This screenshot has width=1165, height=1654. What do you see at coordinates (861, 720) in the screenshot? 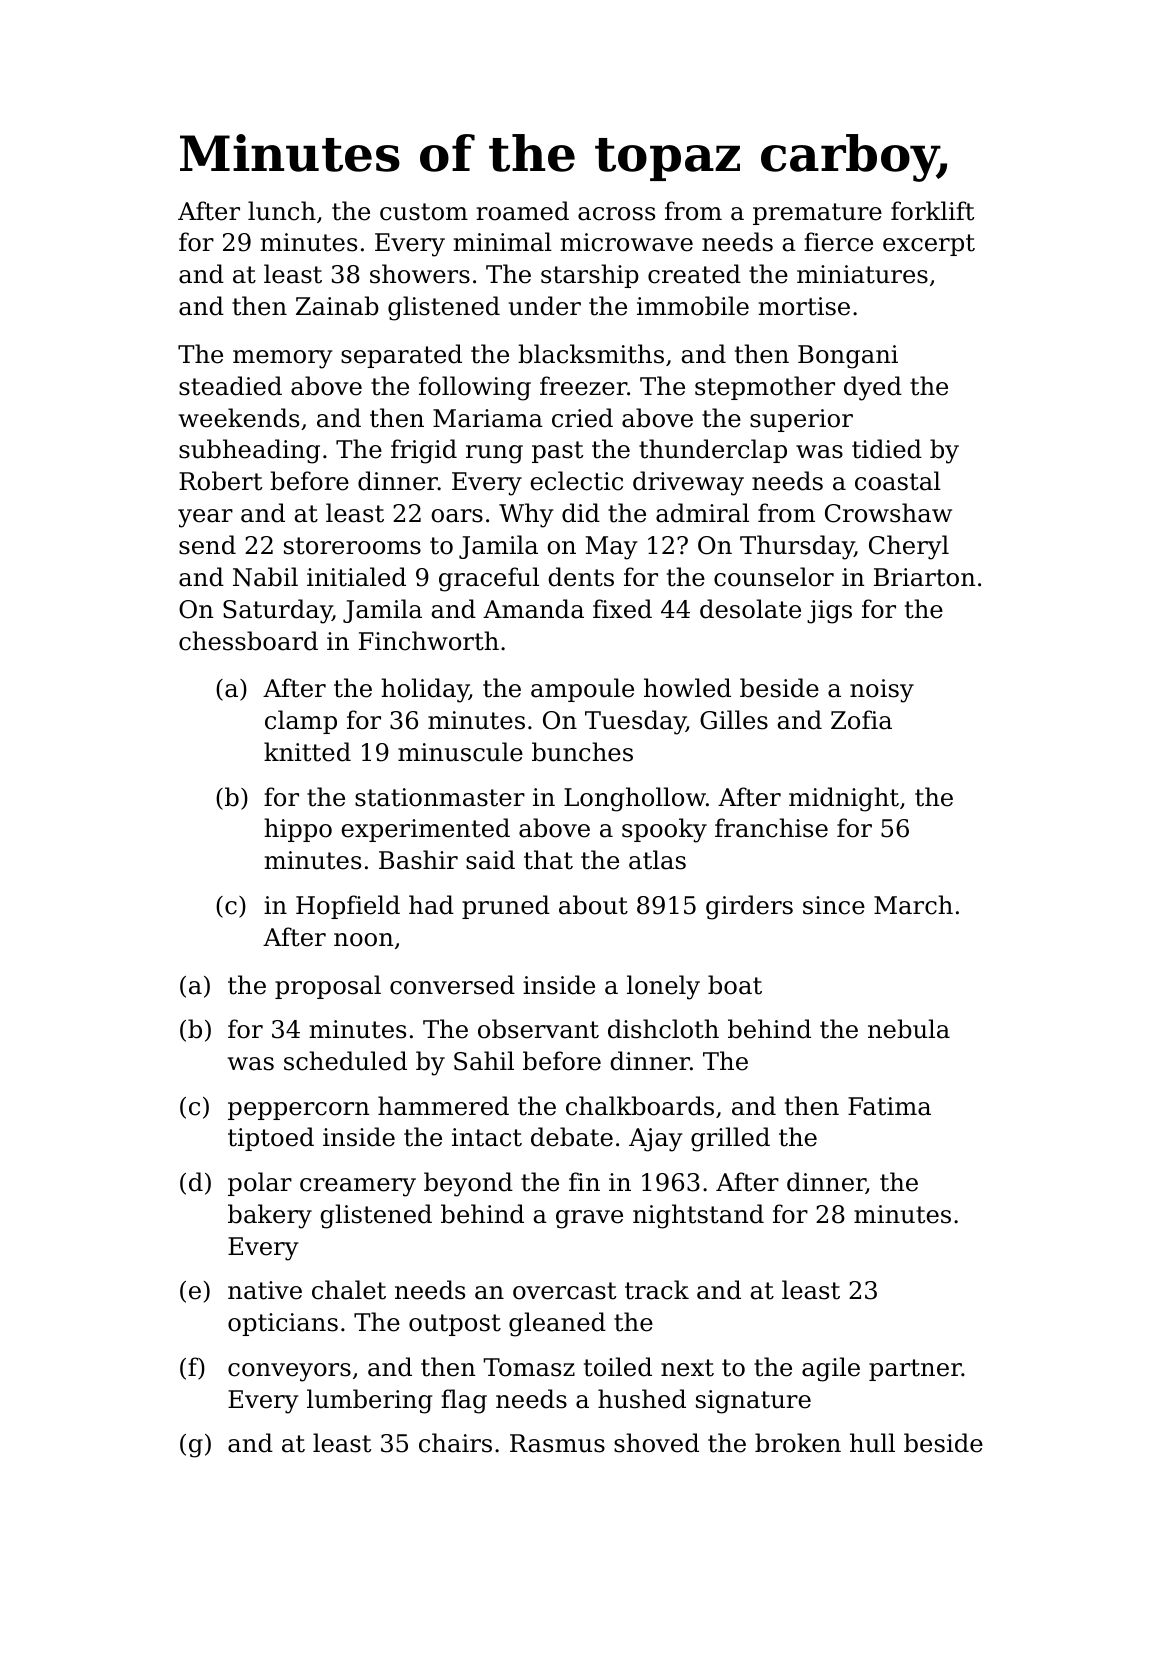
I see `Zofia` at bounding box center [861, 720].
